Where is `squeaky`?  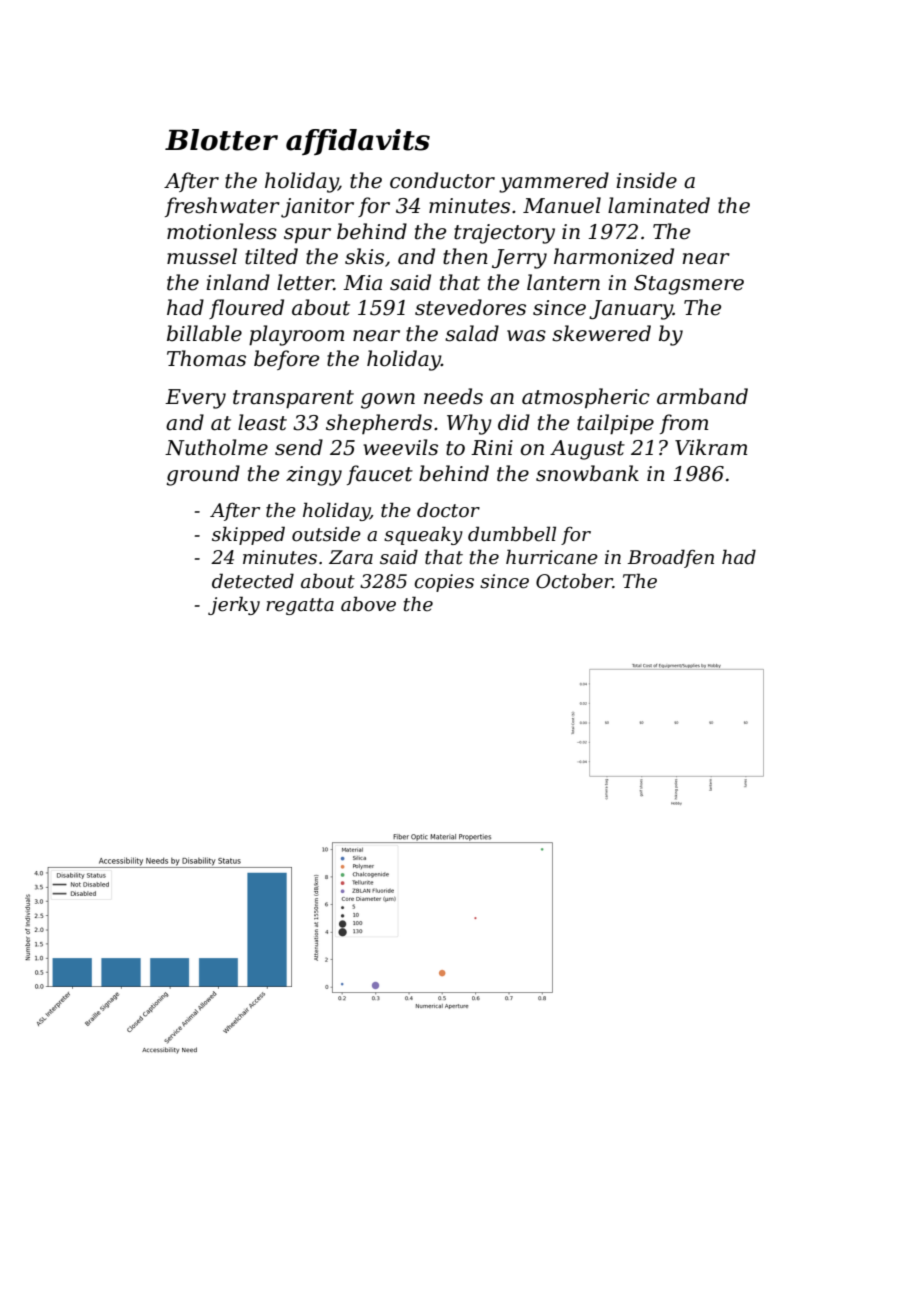
squeaky is located at coordinates (423, 535).
